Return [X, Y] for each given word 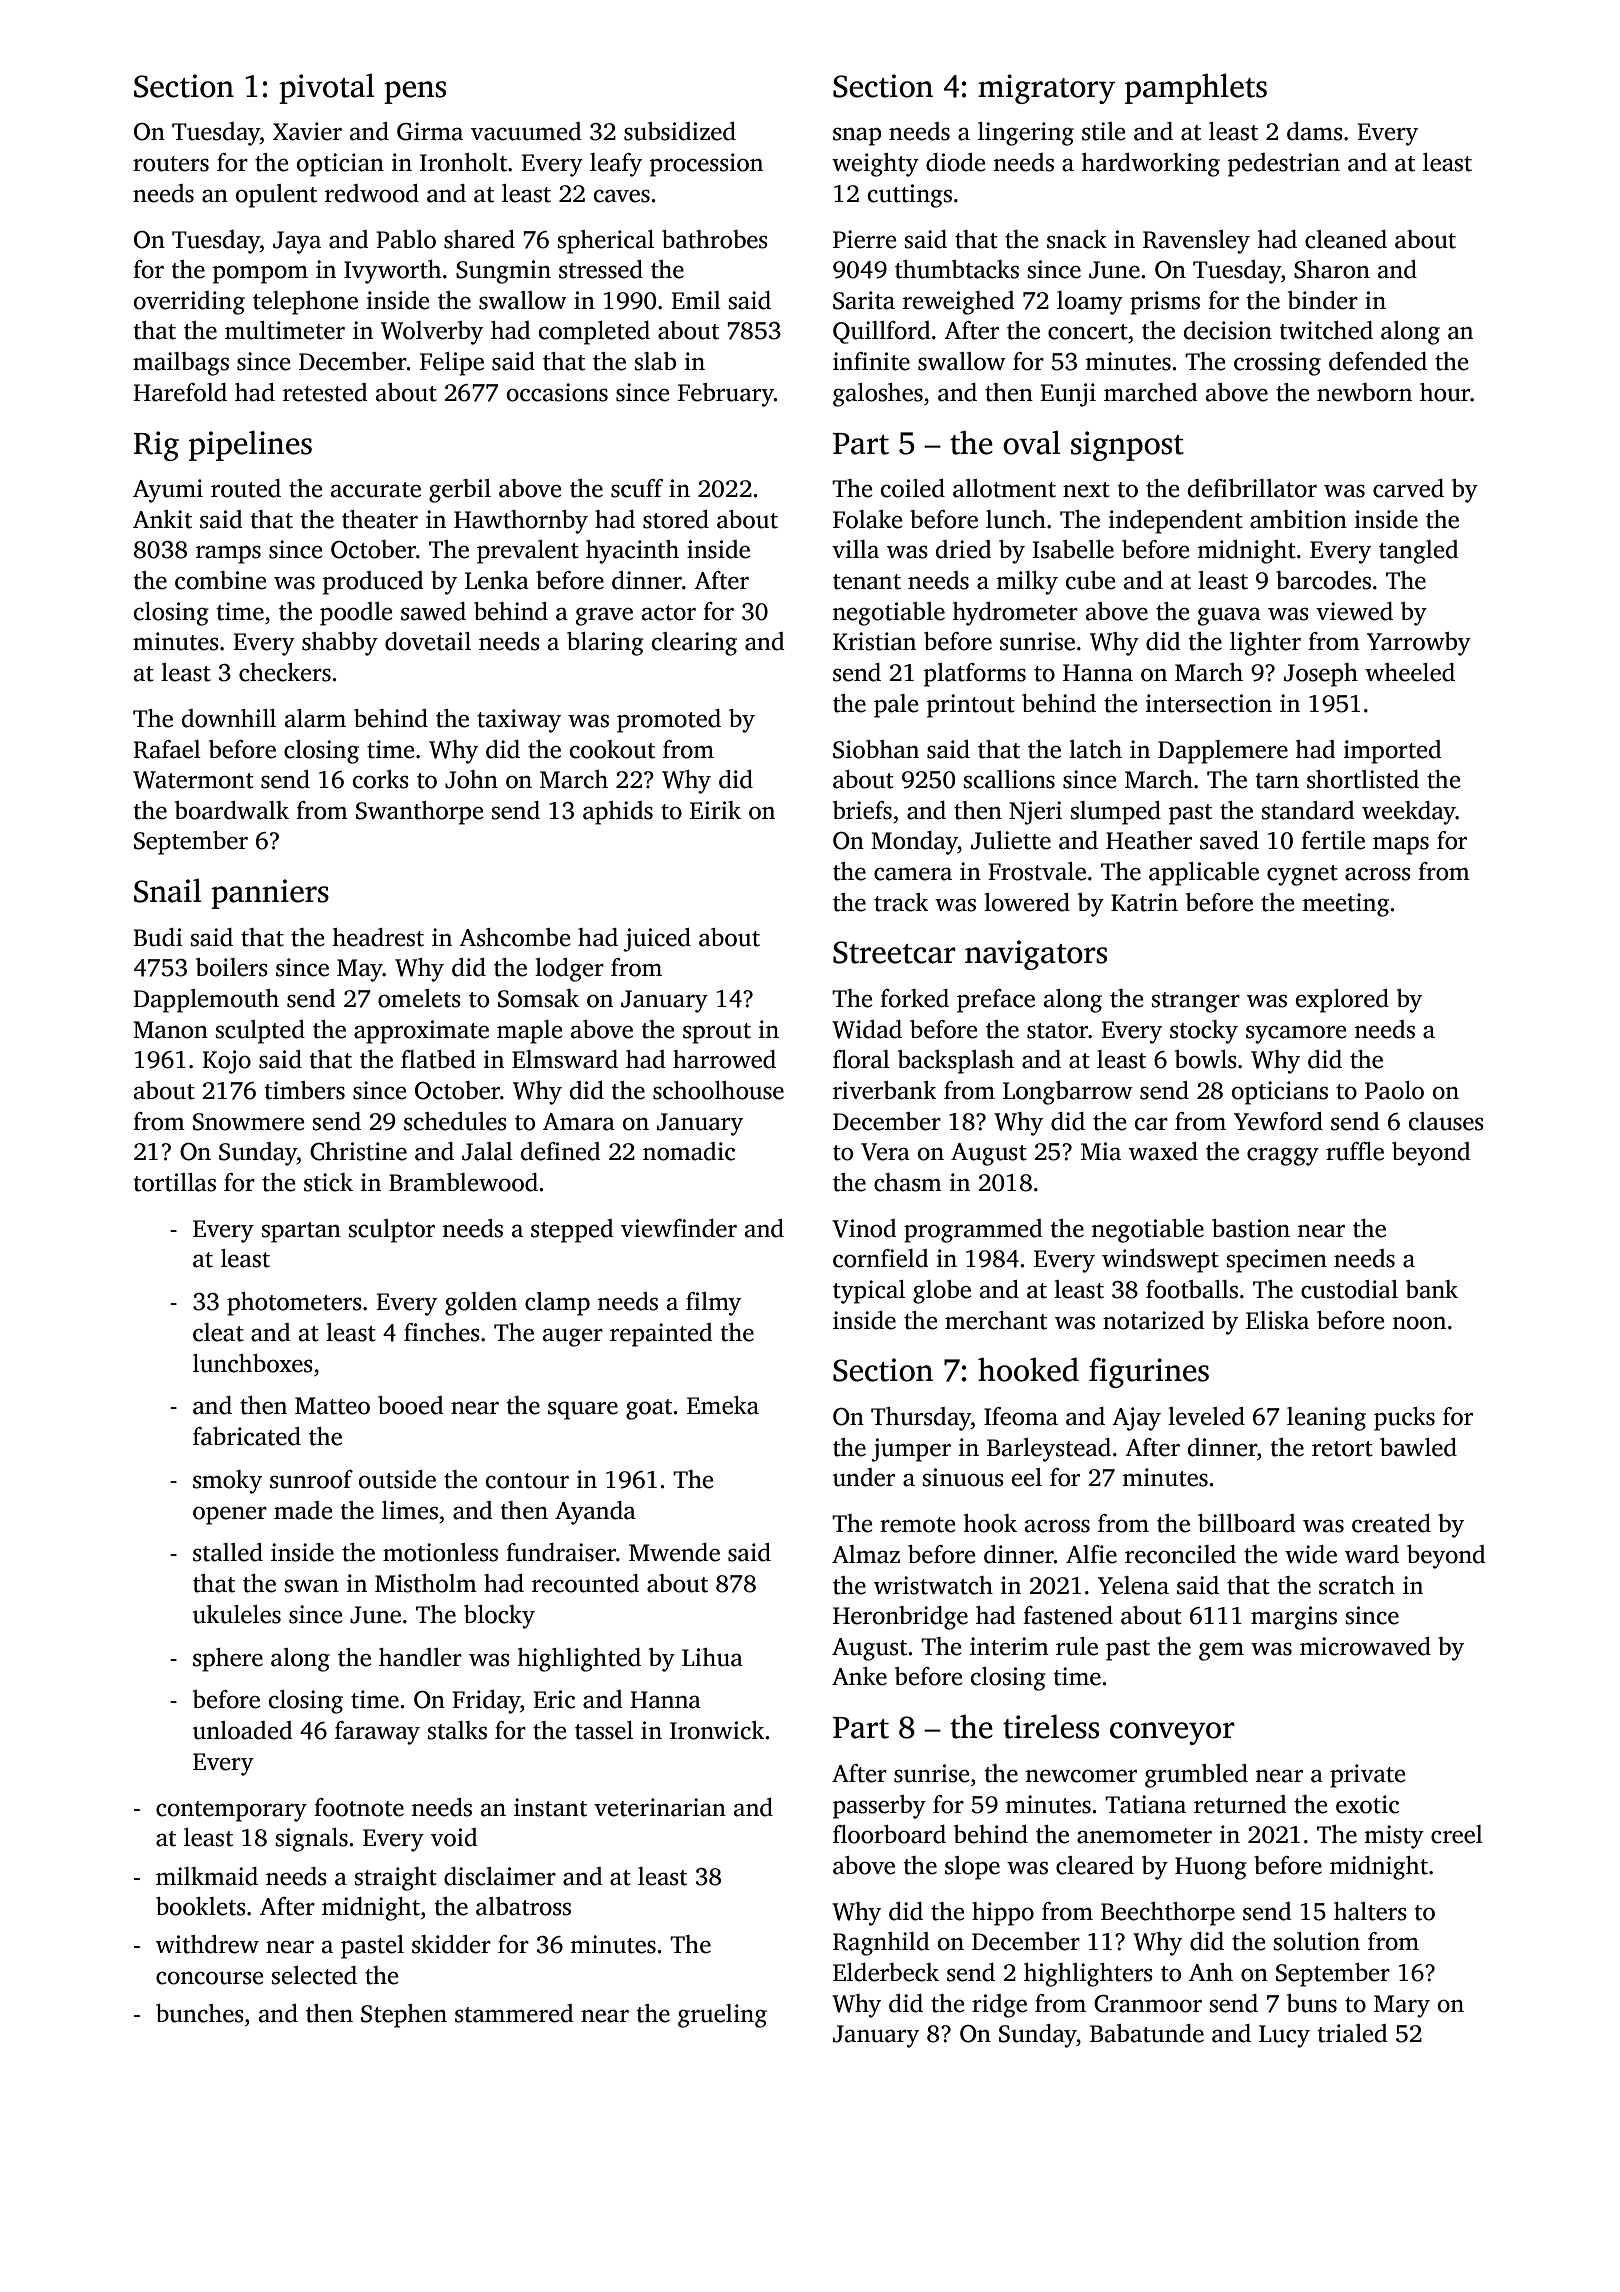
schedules [455, 1121]
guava [1229, 616]
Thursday [921, 1419]
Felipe [452, 364]
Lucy [1284, 2036]
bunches [200, 2013]
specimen [1276, 1261]
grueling [722, 2016]
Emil [696, 300]
